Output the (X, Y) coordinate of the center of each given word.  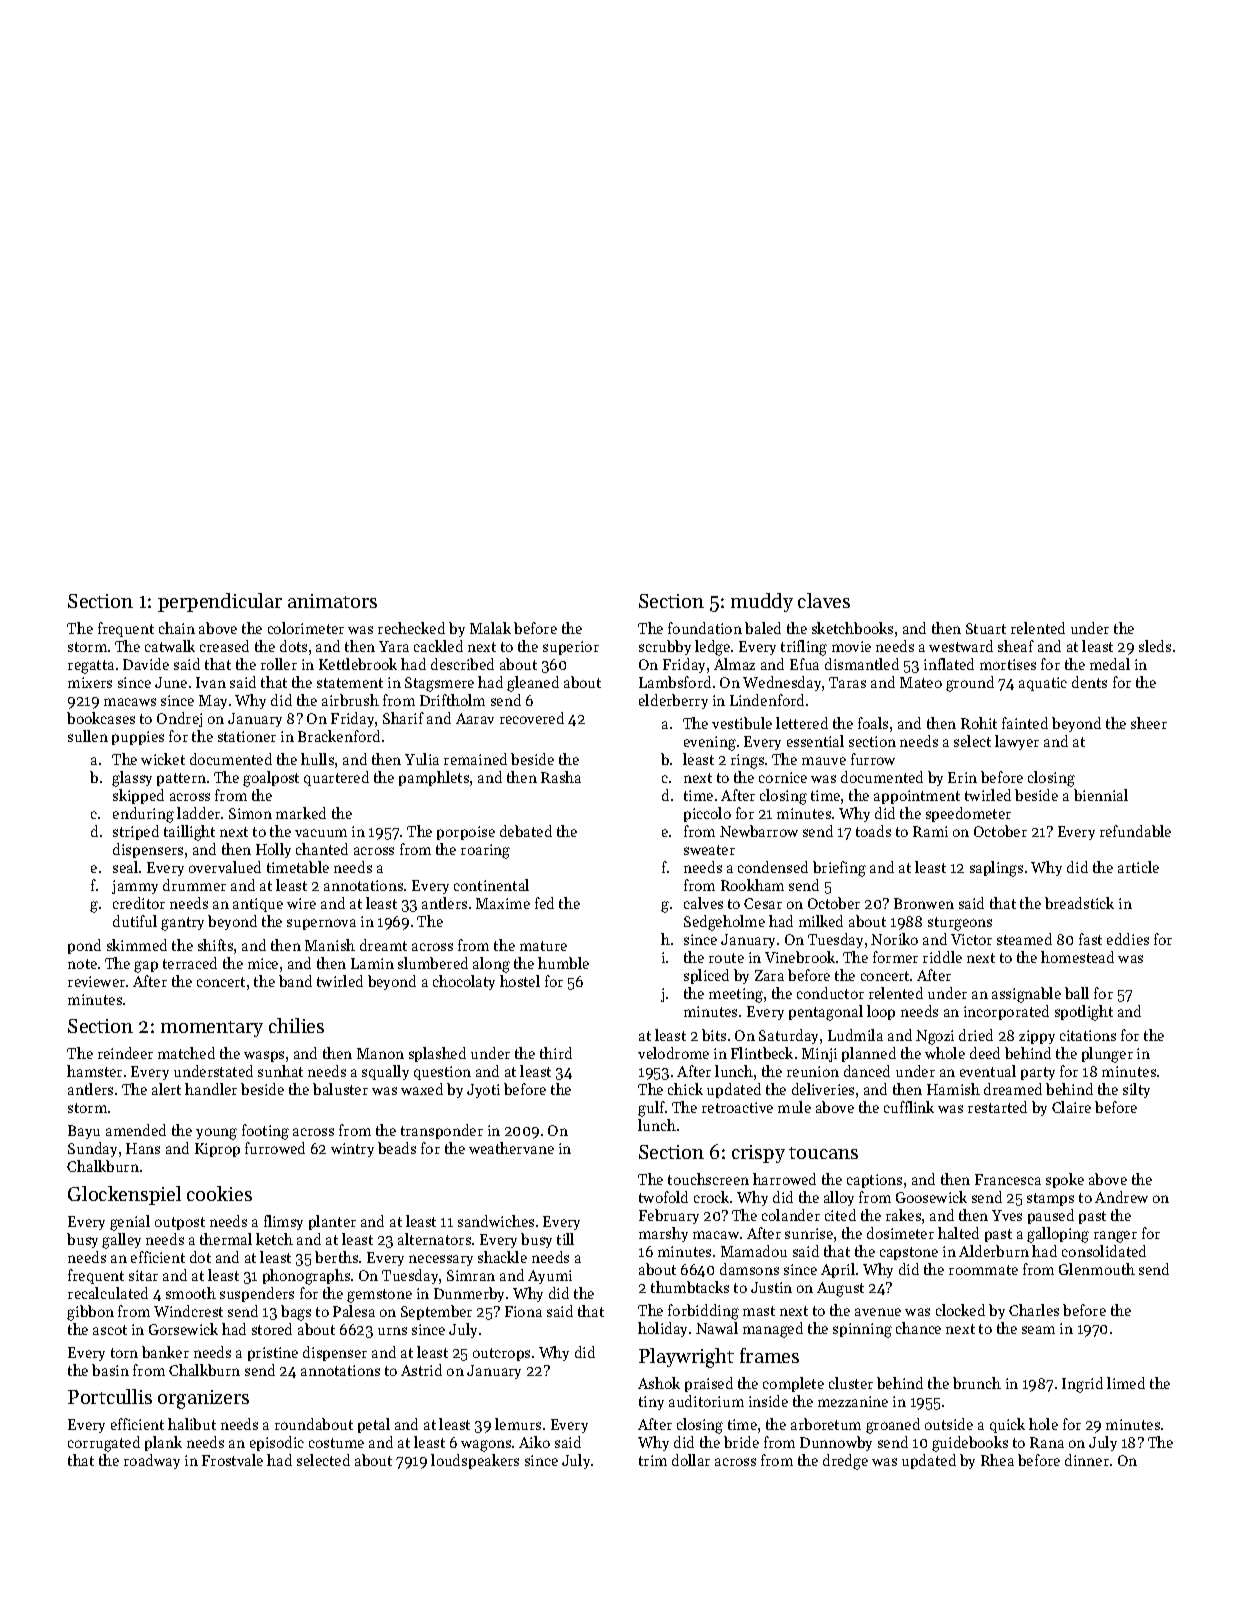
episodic (277, 1443)
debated (526, 831)
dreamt (383, 945)
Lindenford (767, 700)
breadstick (1079, 903)
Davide (146, 664)
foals (873, 723)
